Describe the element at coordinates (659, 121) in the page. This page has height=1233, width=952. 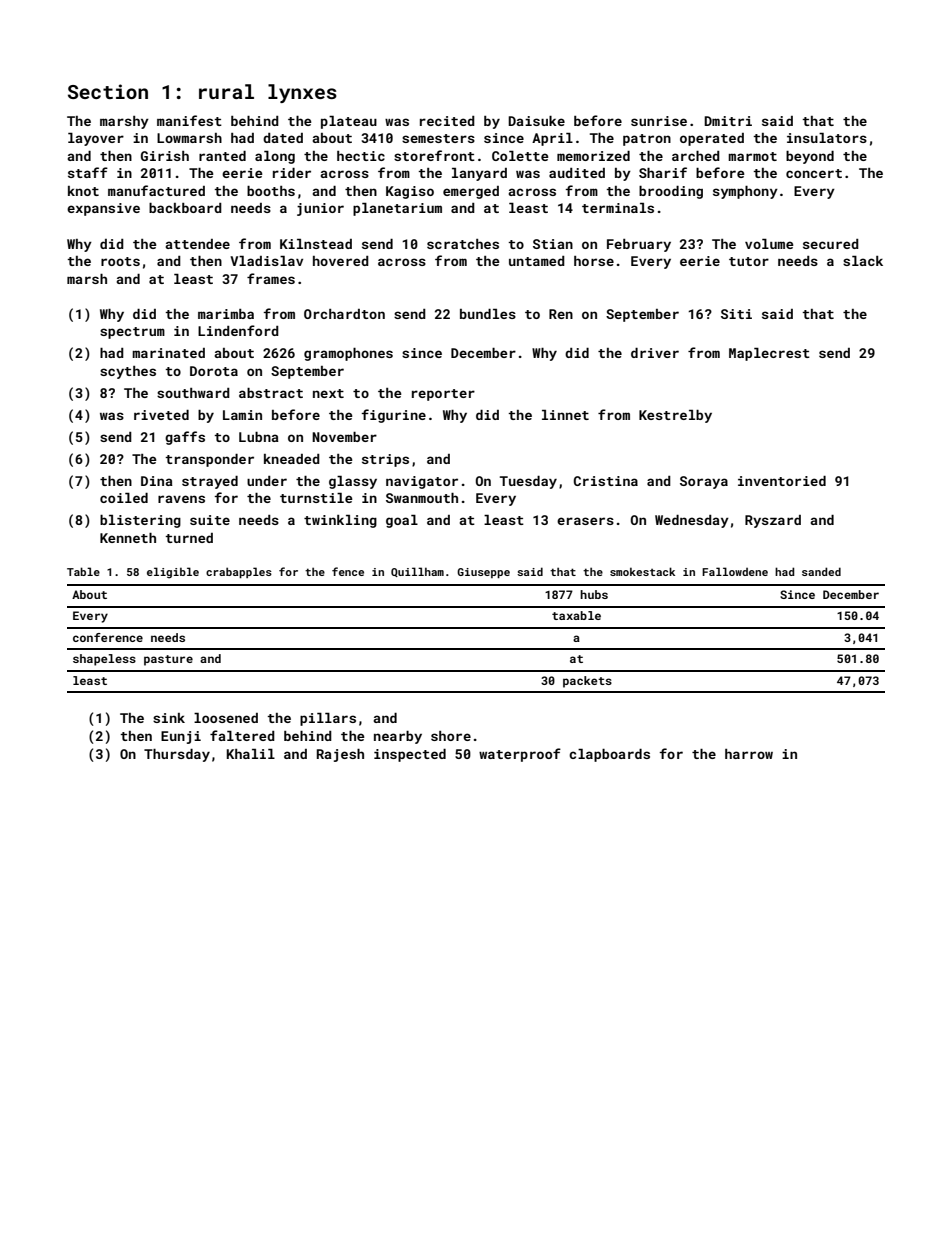
I see `sunrise` at that location.
